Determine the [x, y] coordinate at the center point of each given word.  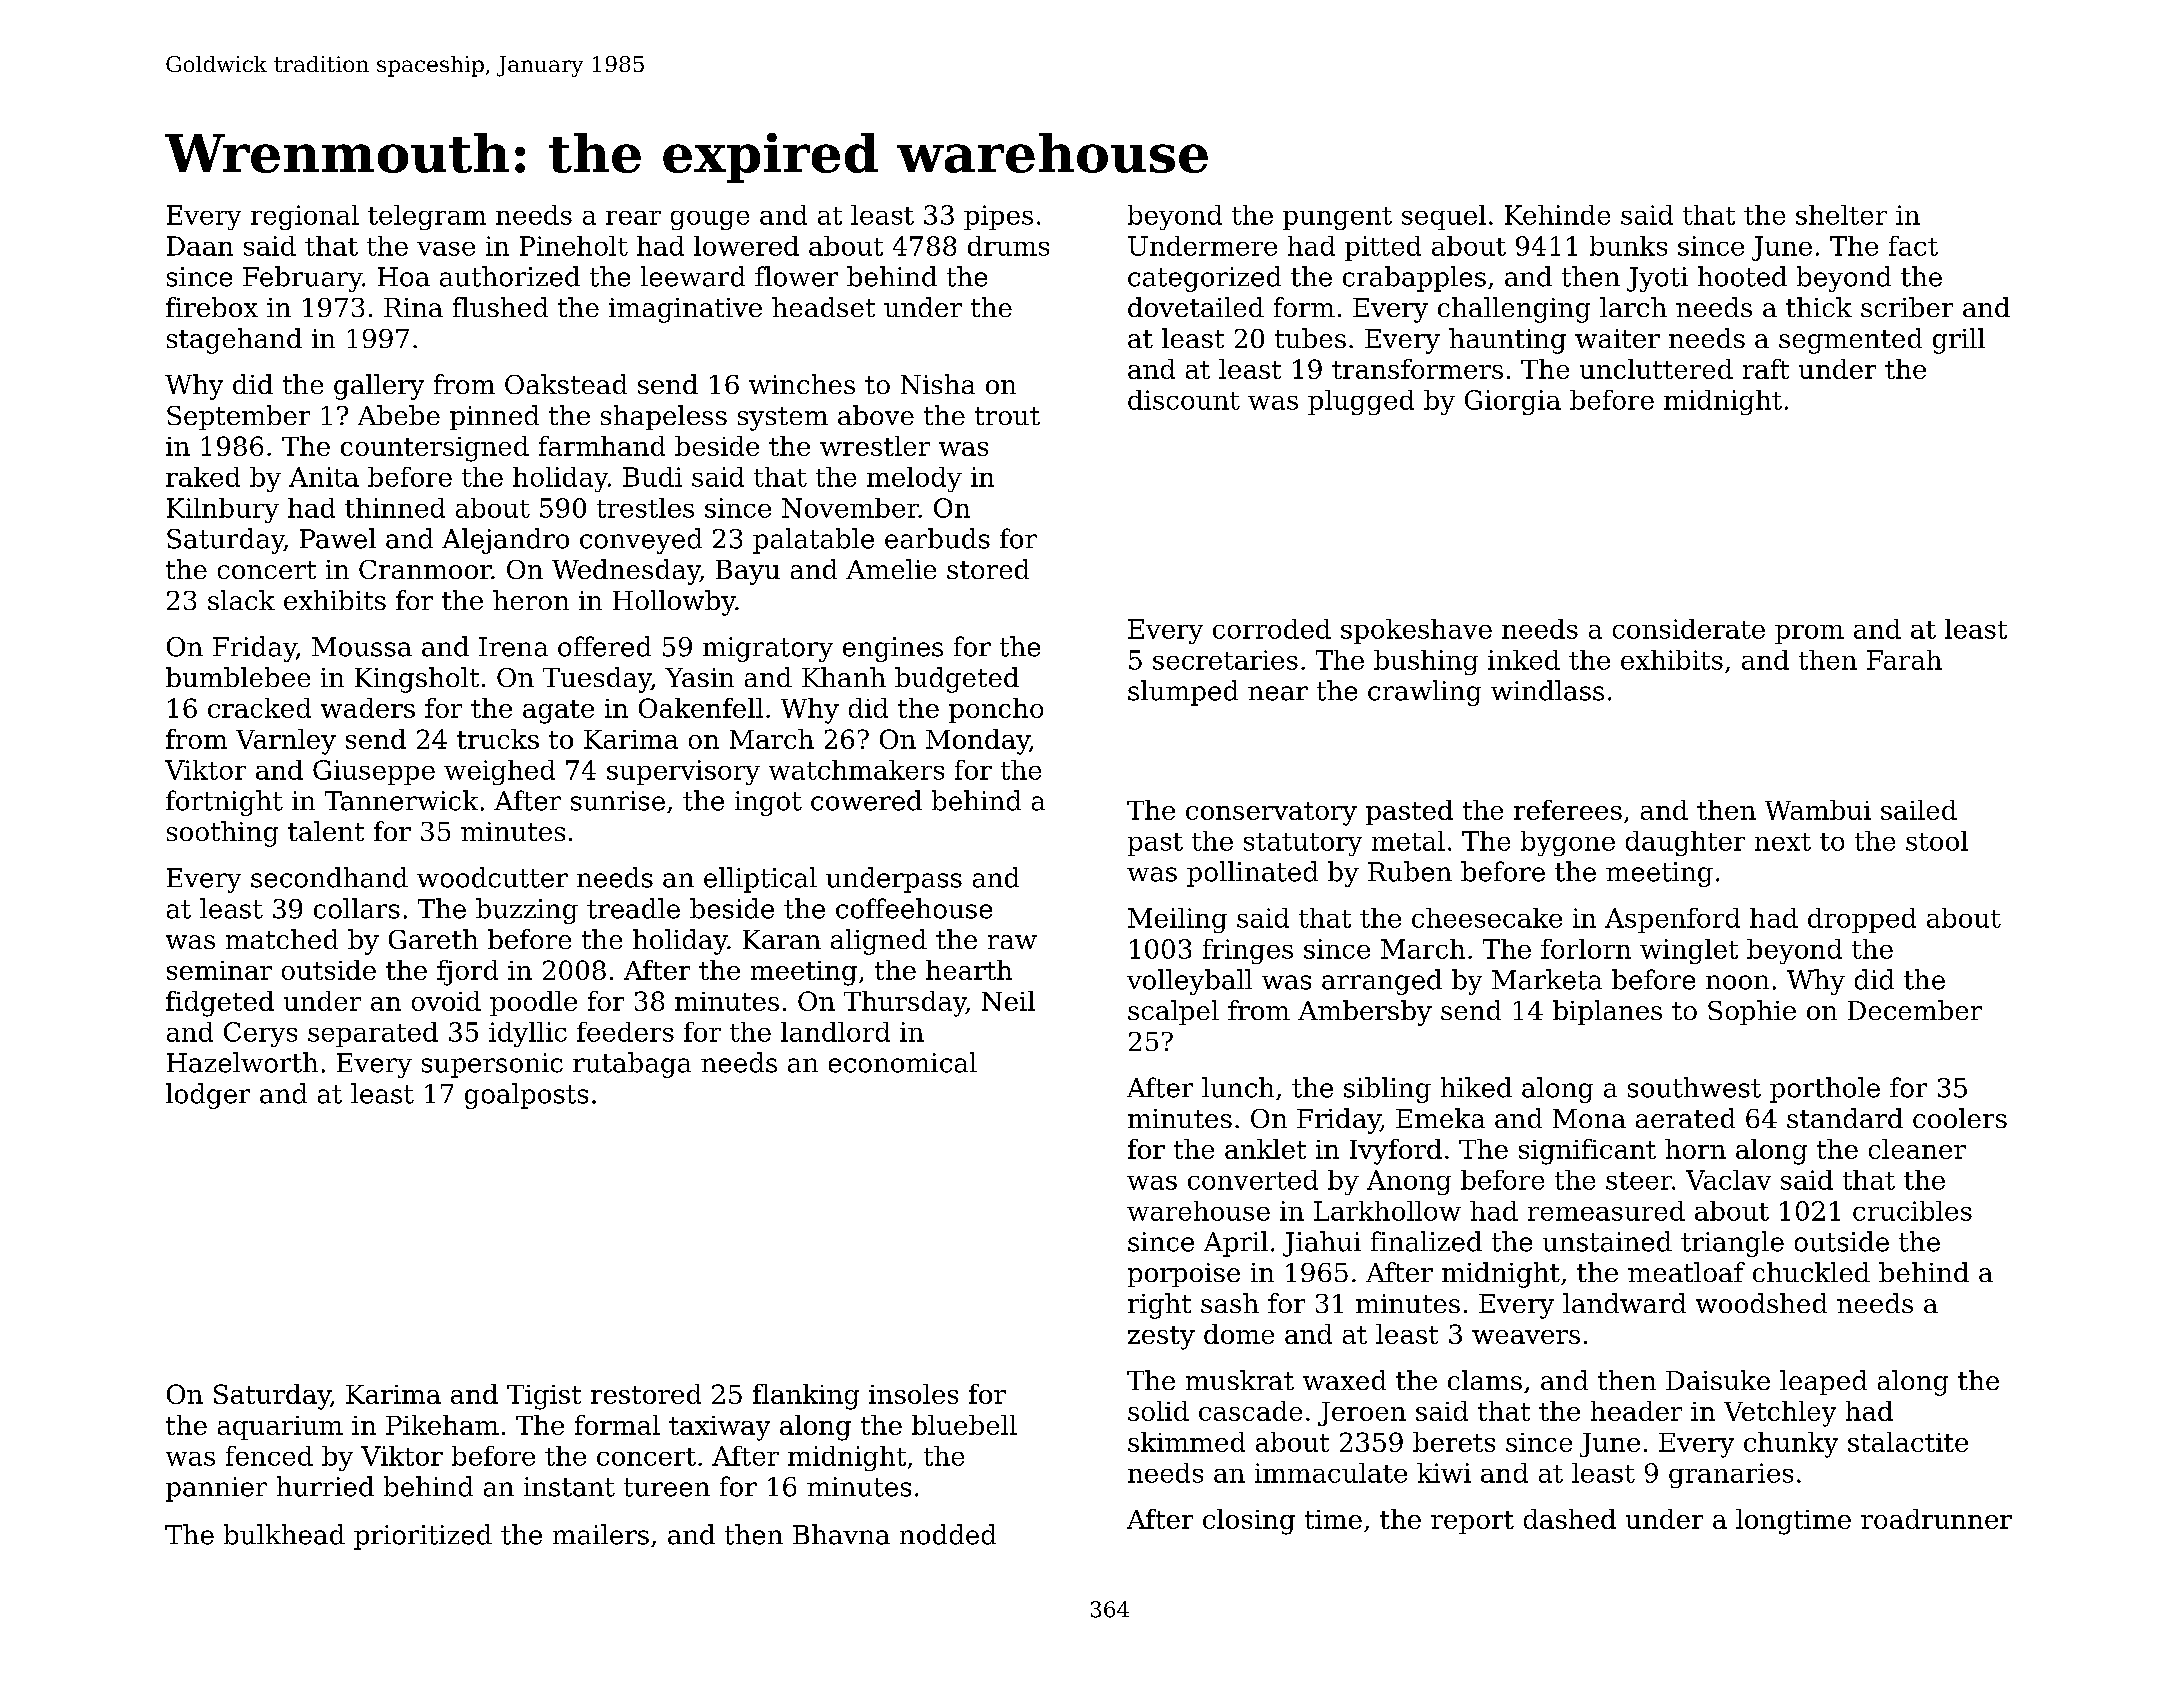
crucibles [1912, 1211]
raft [1766, 369]
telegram [427, 217]
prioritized [423, 1537]
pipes [998, 217]
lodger [208, 1096]
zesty [1161, 1338]
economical [903, 1062]
